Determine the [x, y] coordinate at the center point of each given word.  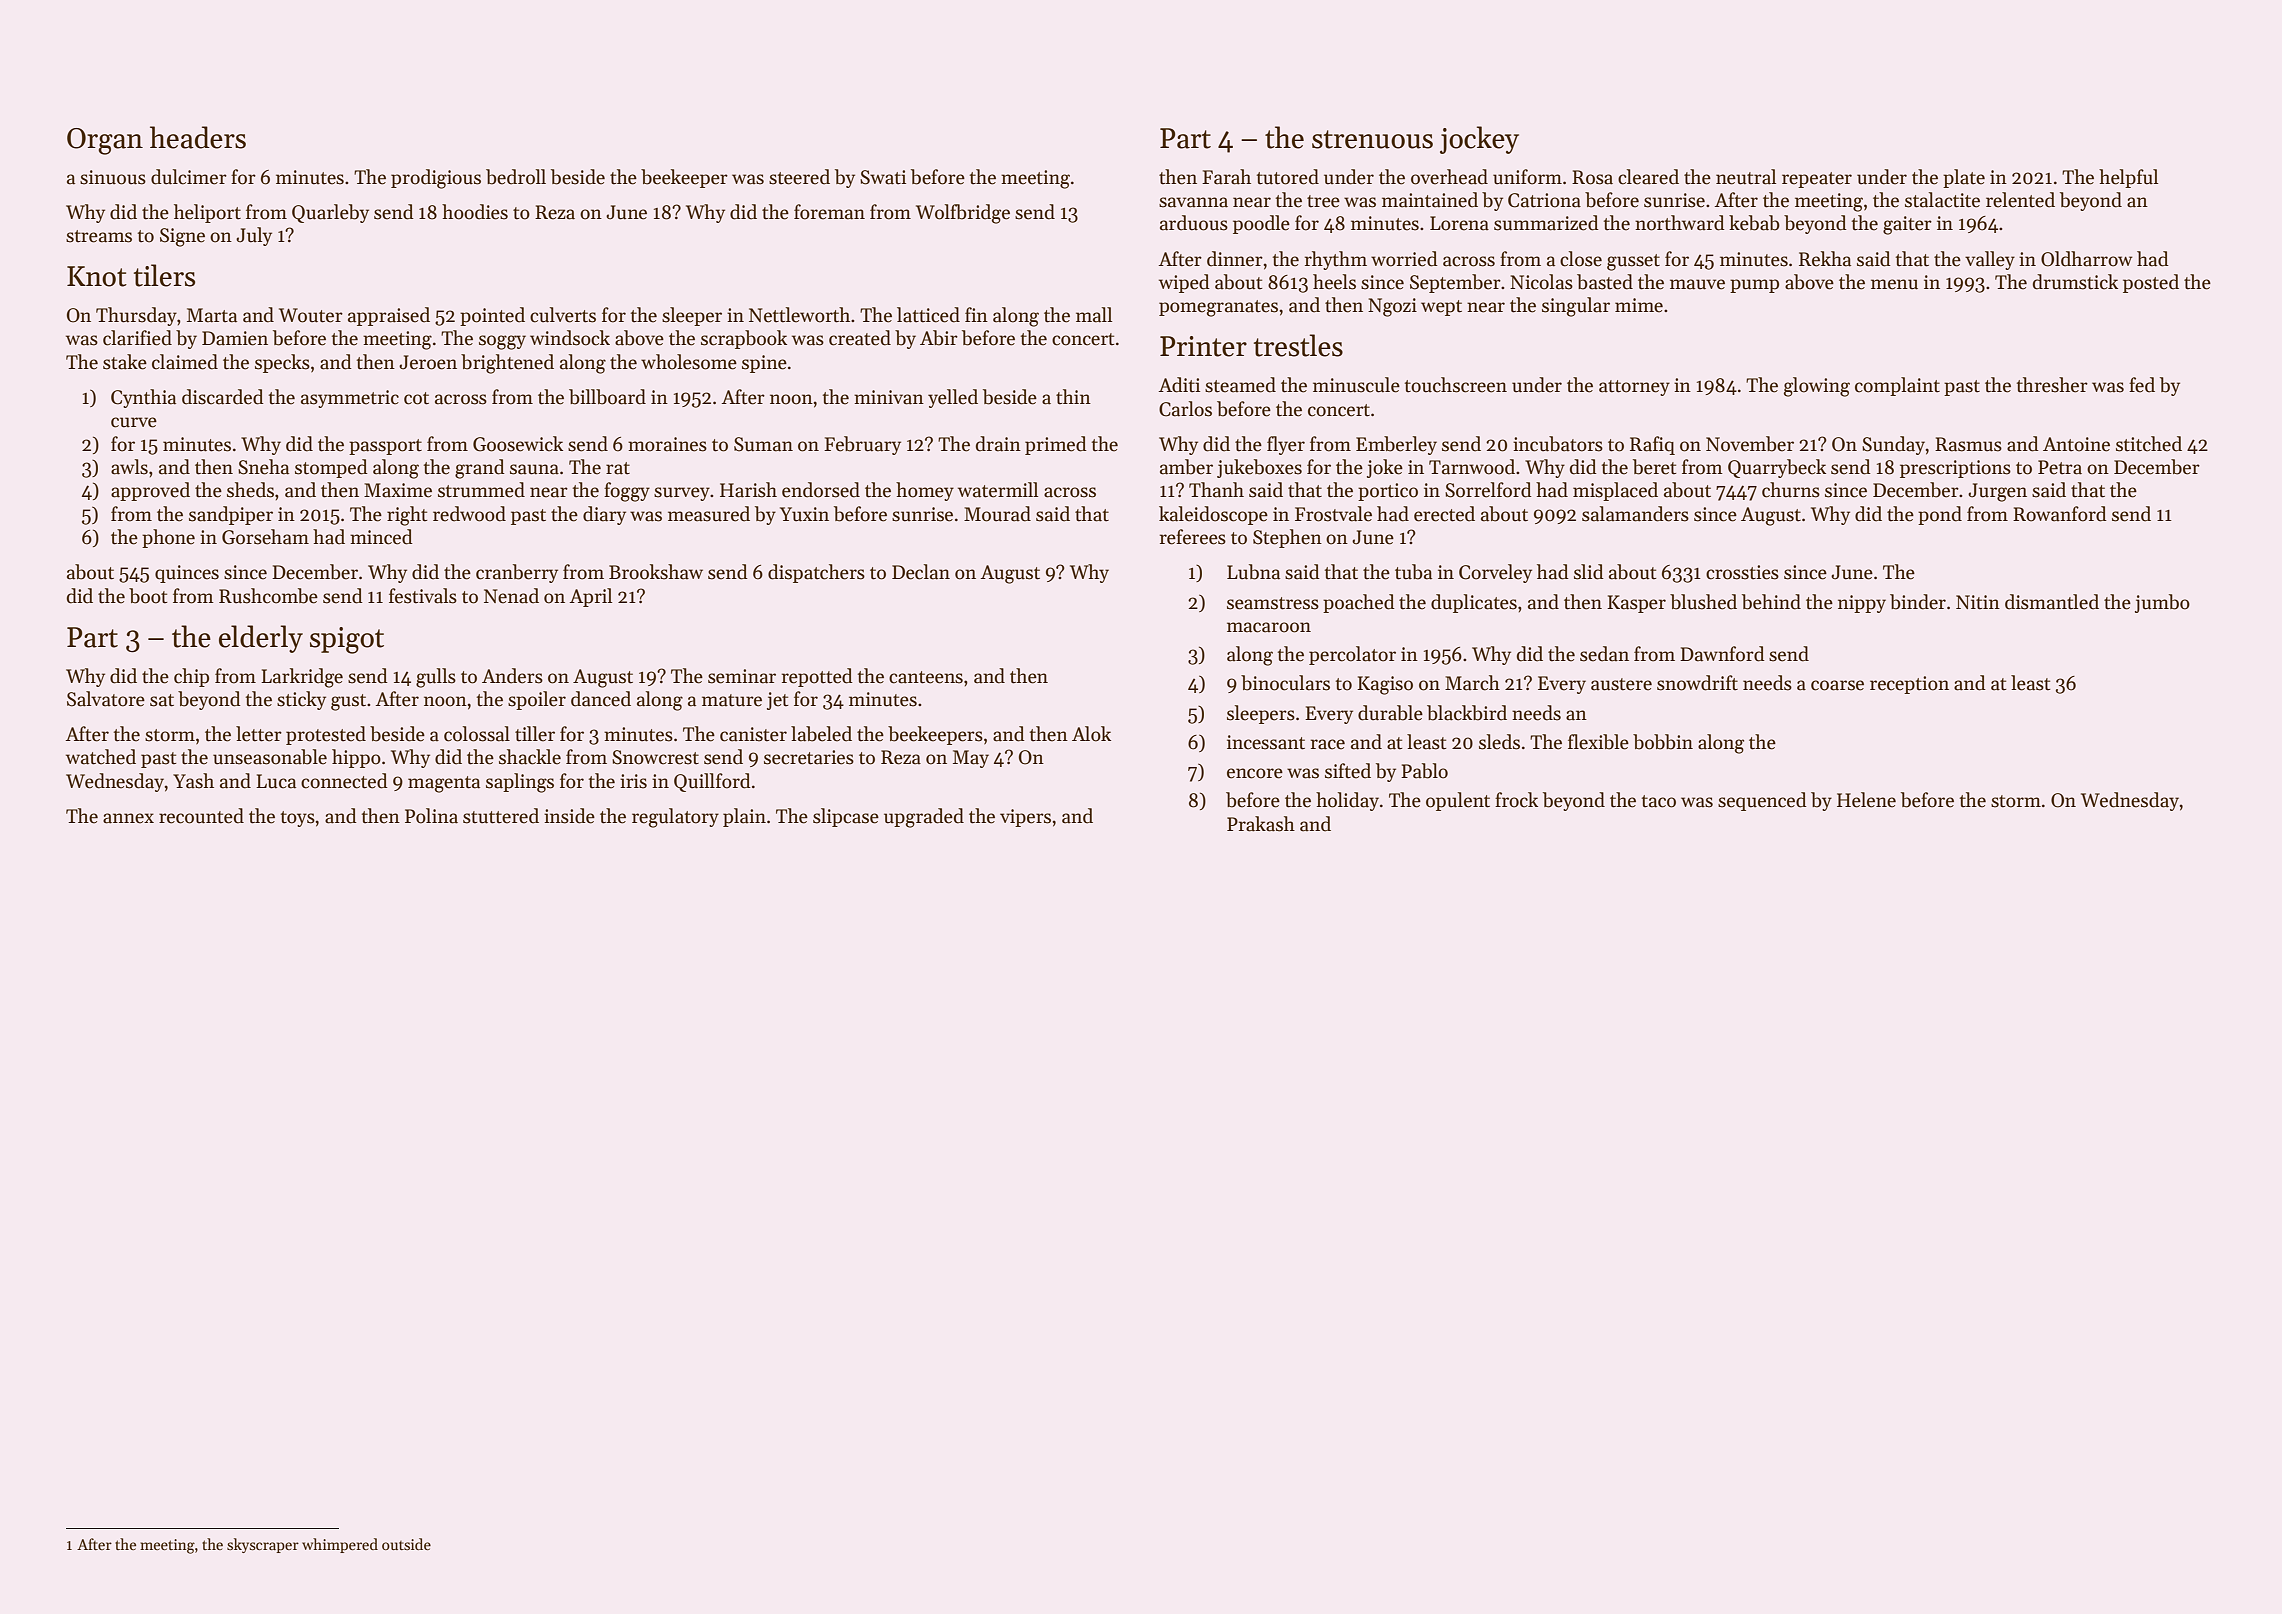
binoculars [1285, 683]
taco [1659, 801]
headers [198, 137]
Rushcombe [268, 596]
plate [1964, 178]
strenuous [1372, 139]
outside [406, 1544]
